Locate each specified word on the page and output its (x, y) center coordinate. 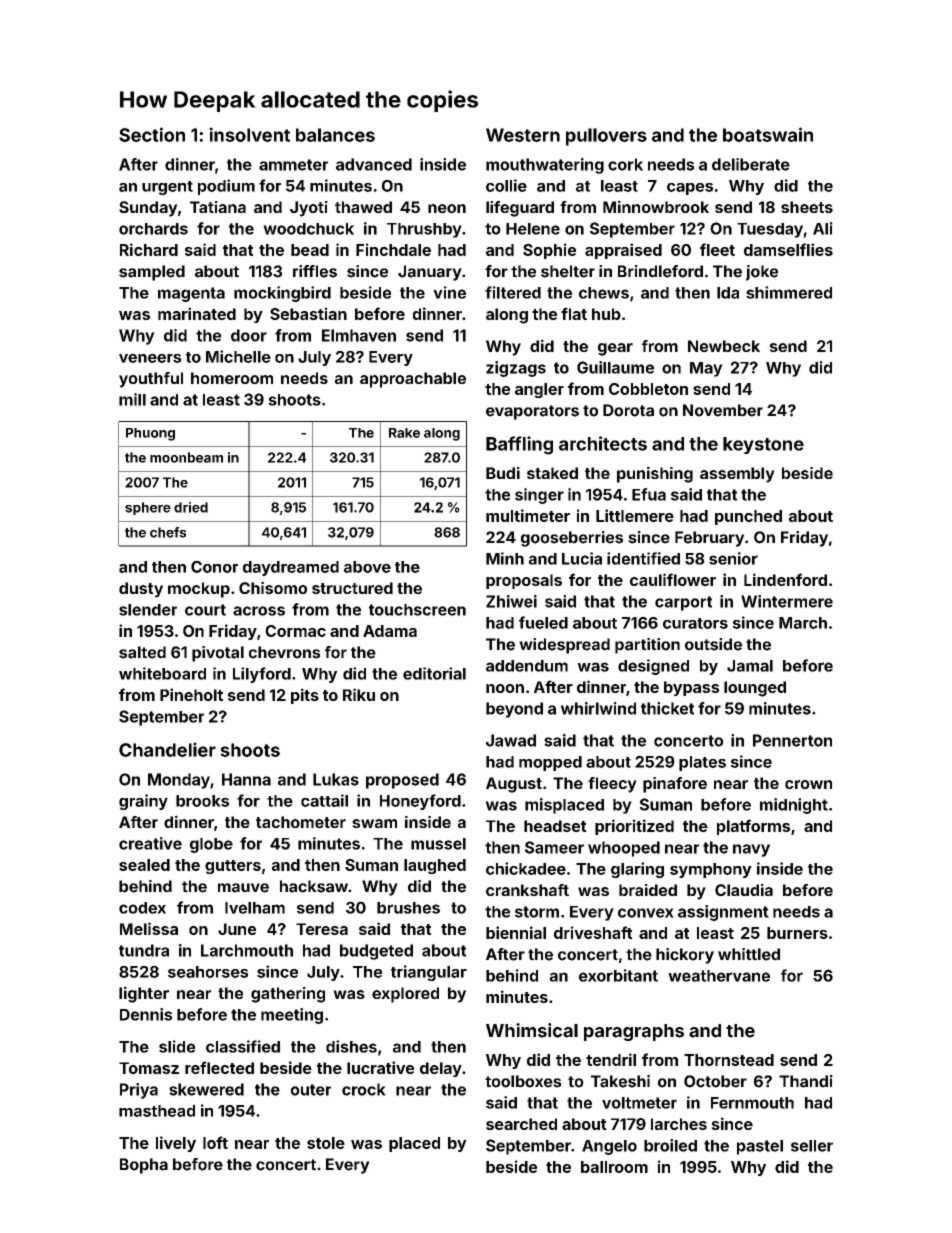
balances (335, 135)
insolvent (249, 134)
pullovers (606, 137)
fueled (543, 622)
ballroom (614, 1167)
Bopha (144, 1166)
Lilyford (262, 675)
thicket (667, 708)
